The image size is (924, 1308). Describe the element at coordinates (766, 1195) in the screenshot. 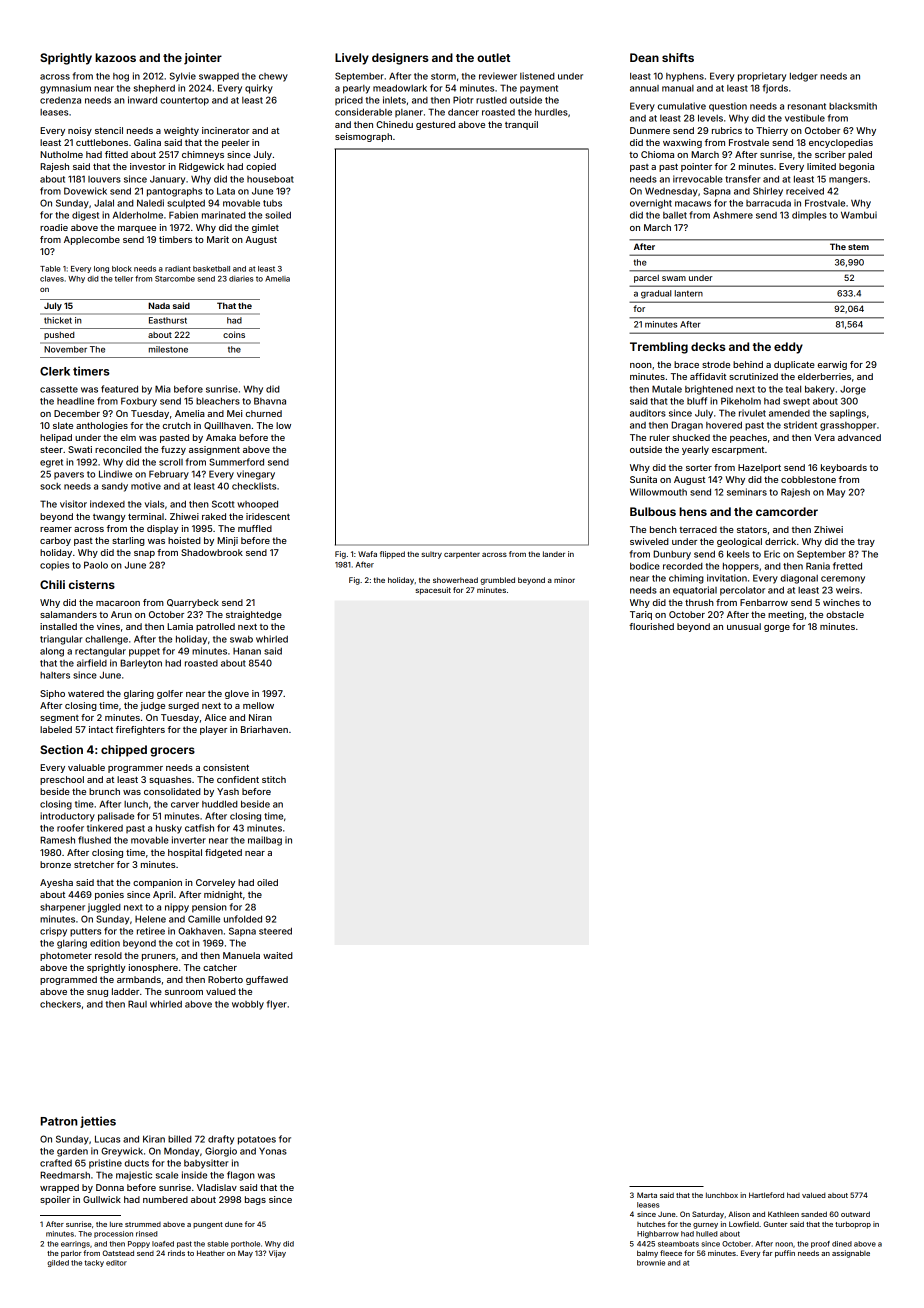

I see `Hartleford` at that location.
